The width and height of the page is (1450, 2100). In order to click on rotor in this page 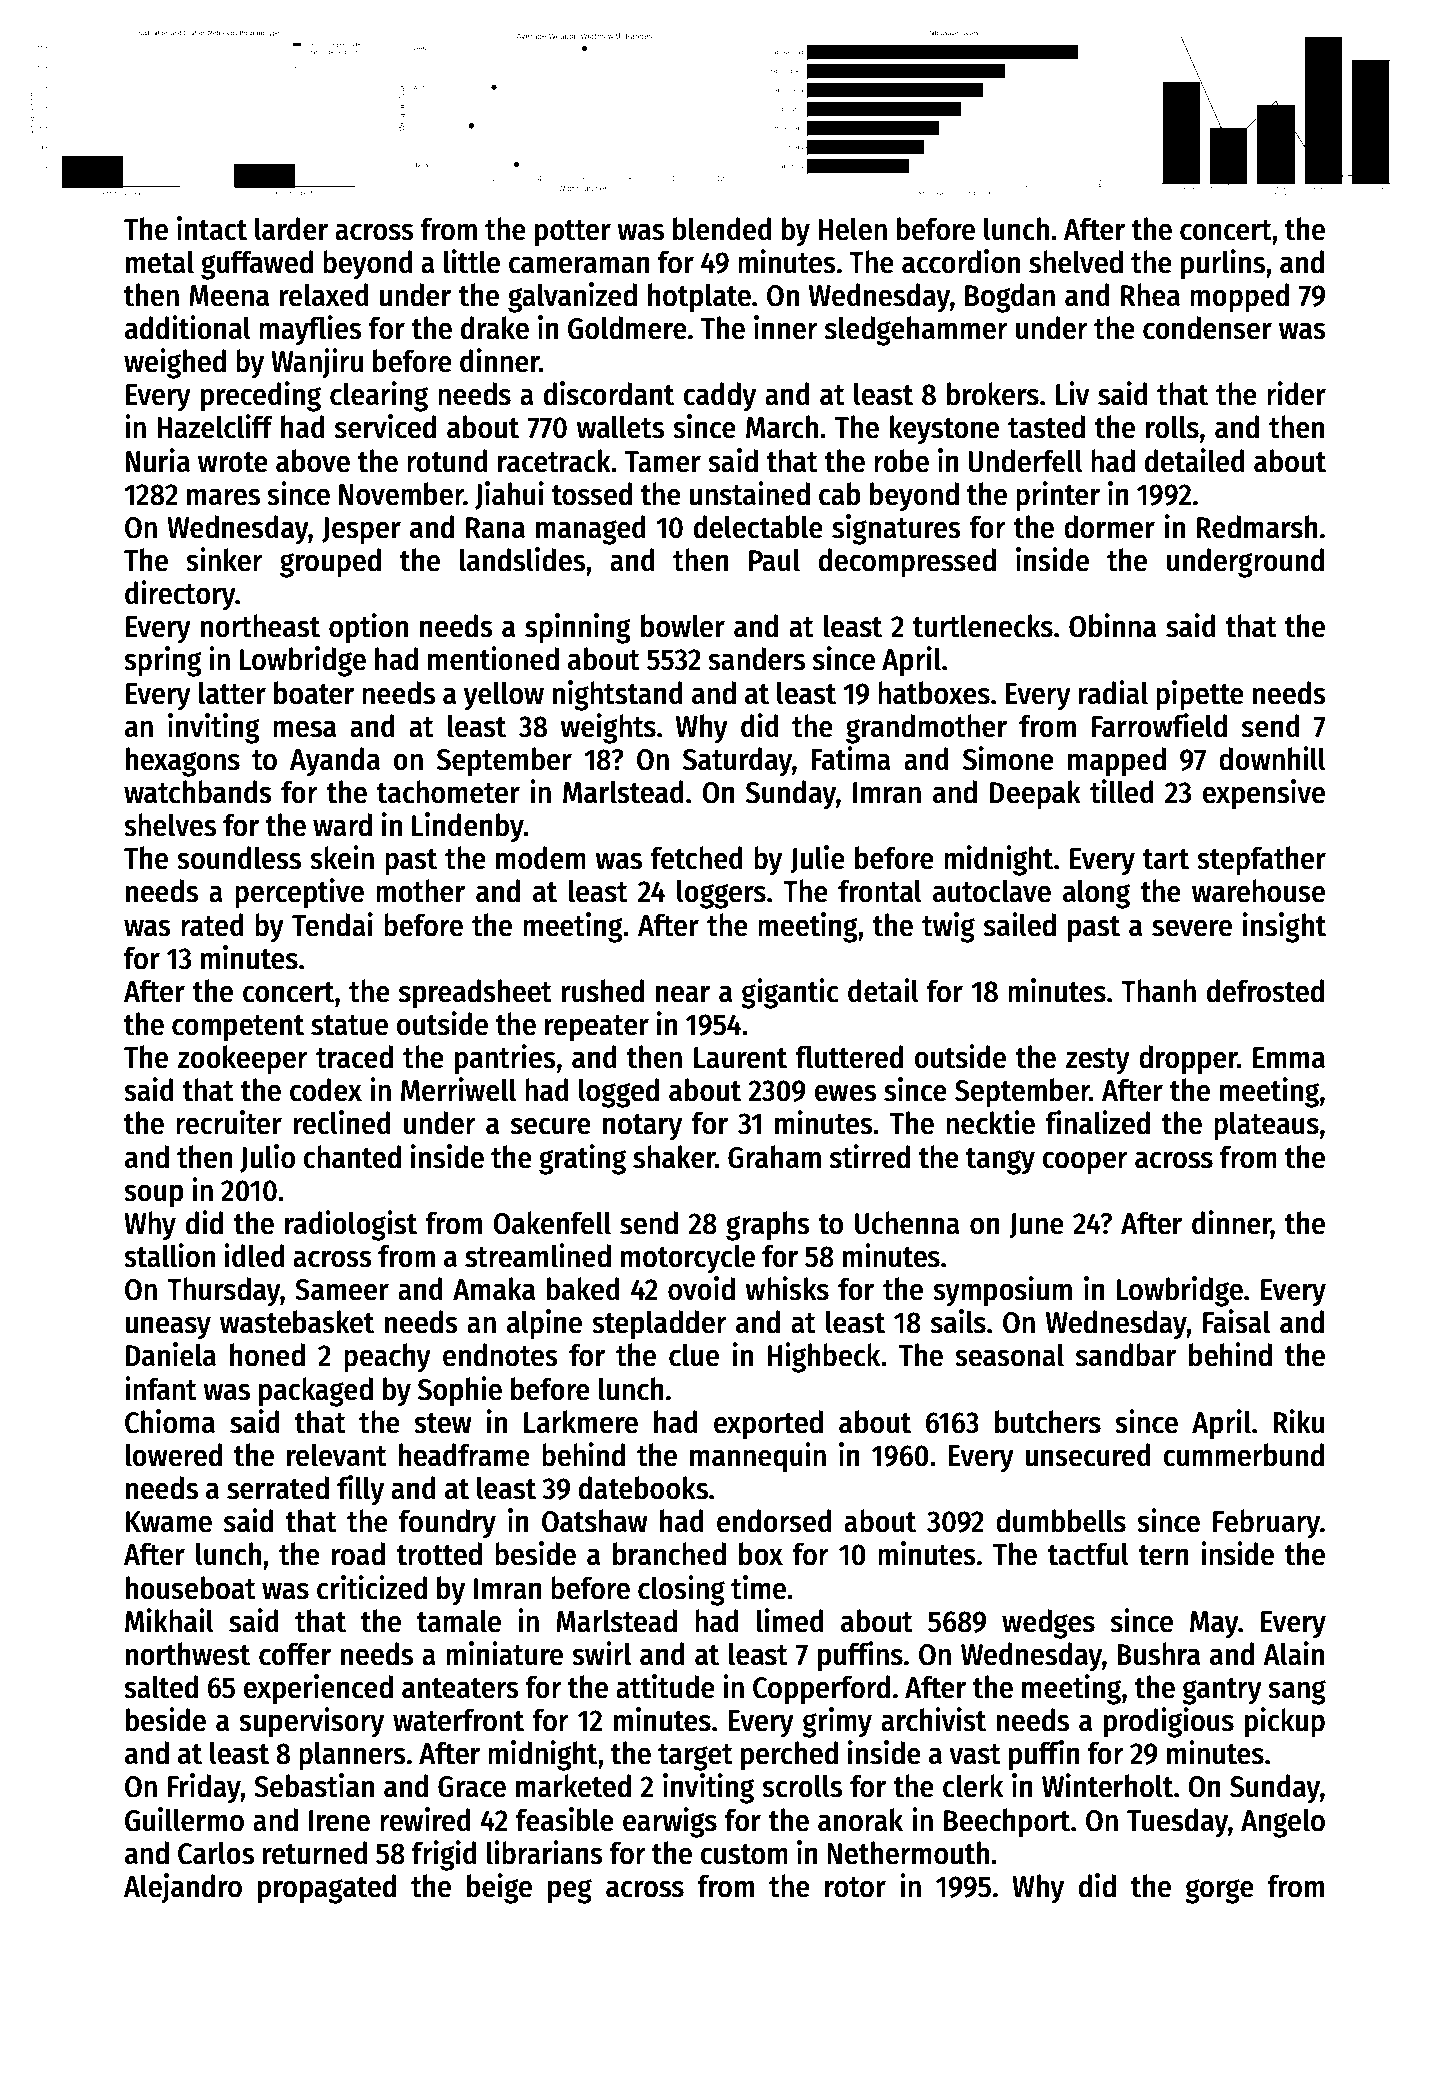, I will do `click(855, 1887)`.
